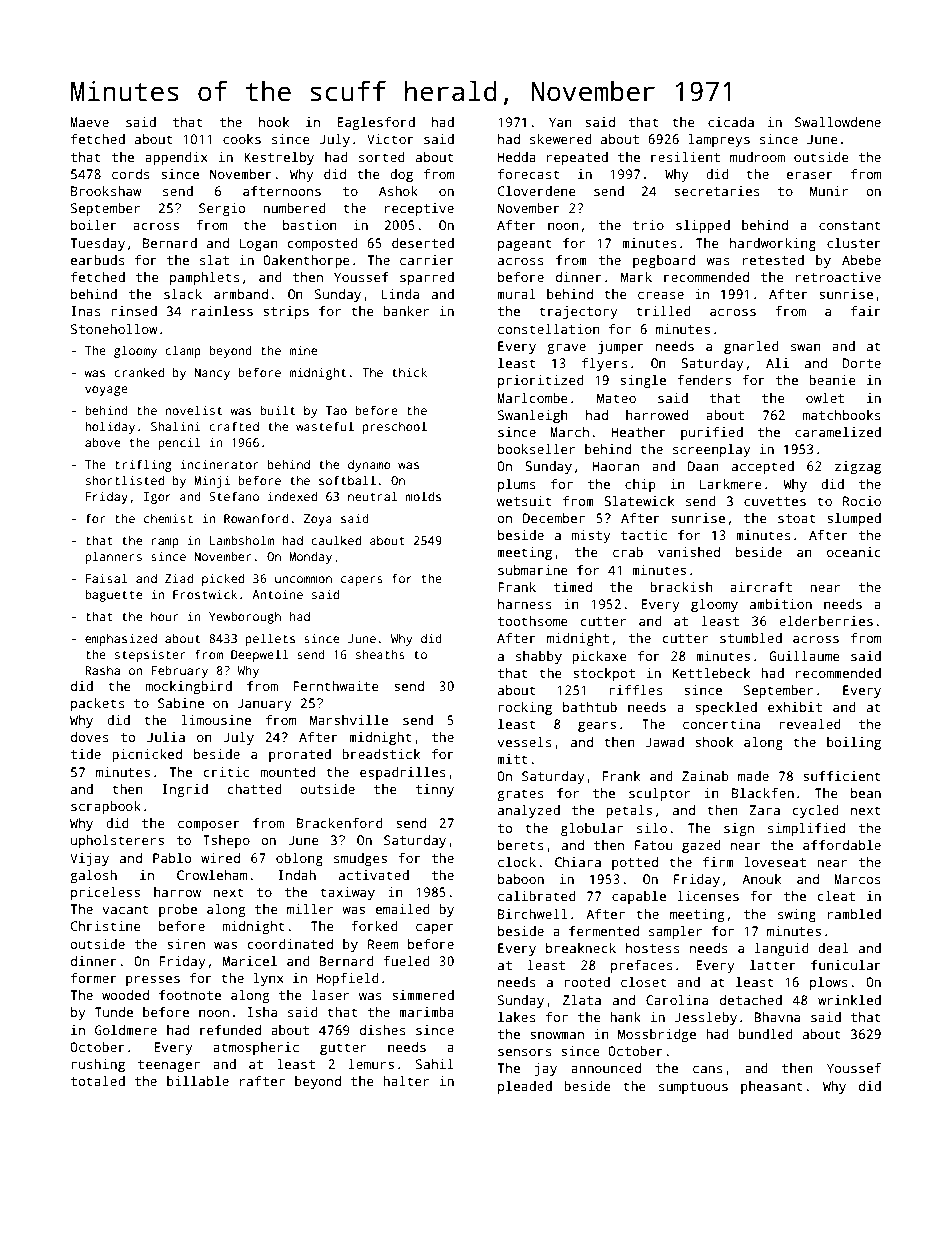  Describe the element at coordinates (89, 122) in the document. I see `Maeve` at that location.
